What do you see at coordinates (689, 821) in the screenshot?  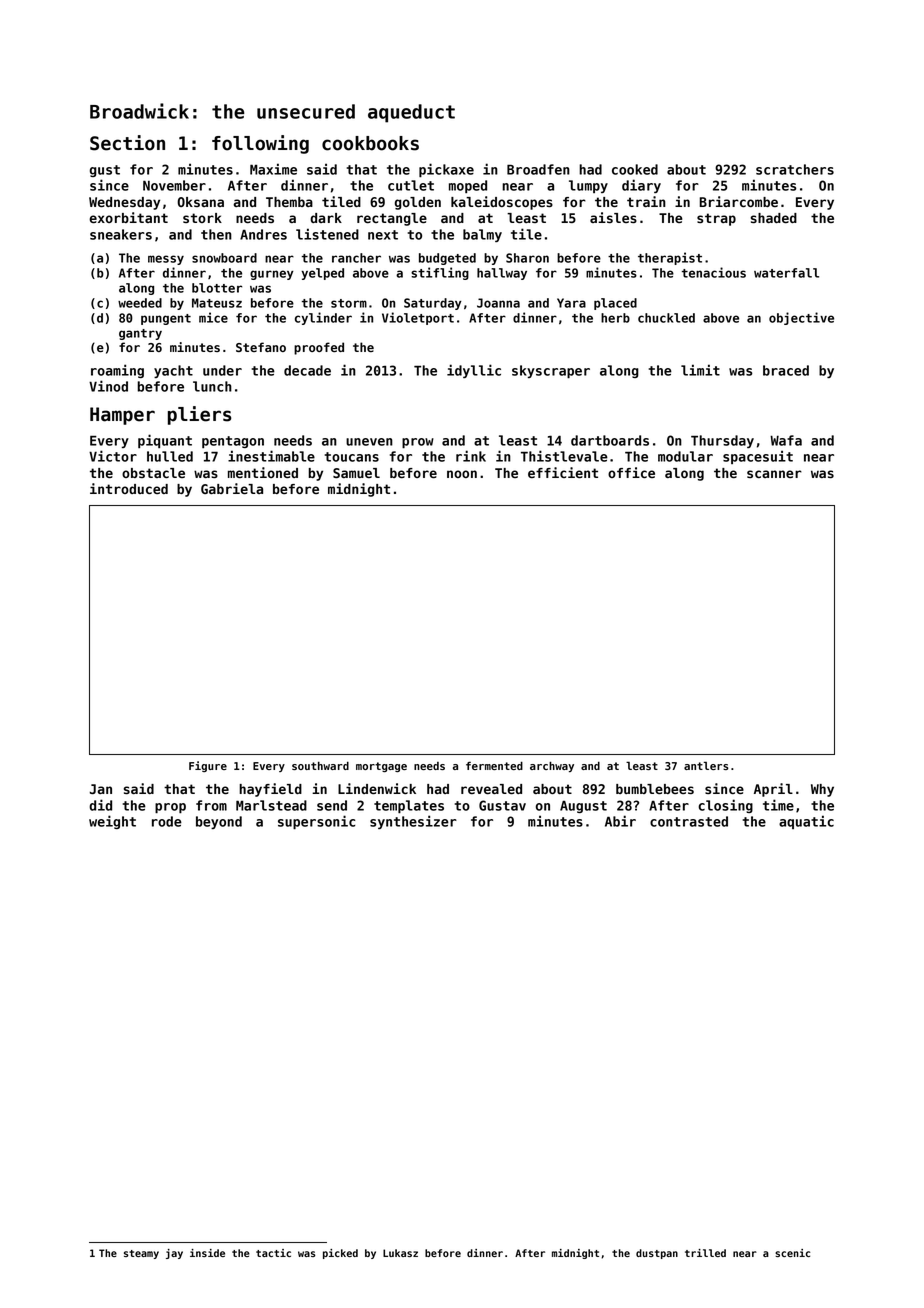 I see `contrasted` at bounding box center [689, 821].
